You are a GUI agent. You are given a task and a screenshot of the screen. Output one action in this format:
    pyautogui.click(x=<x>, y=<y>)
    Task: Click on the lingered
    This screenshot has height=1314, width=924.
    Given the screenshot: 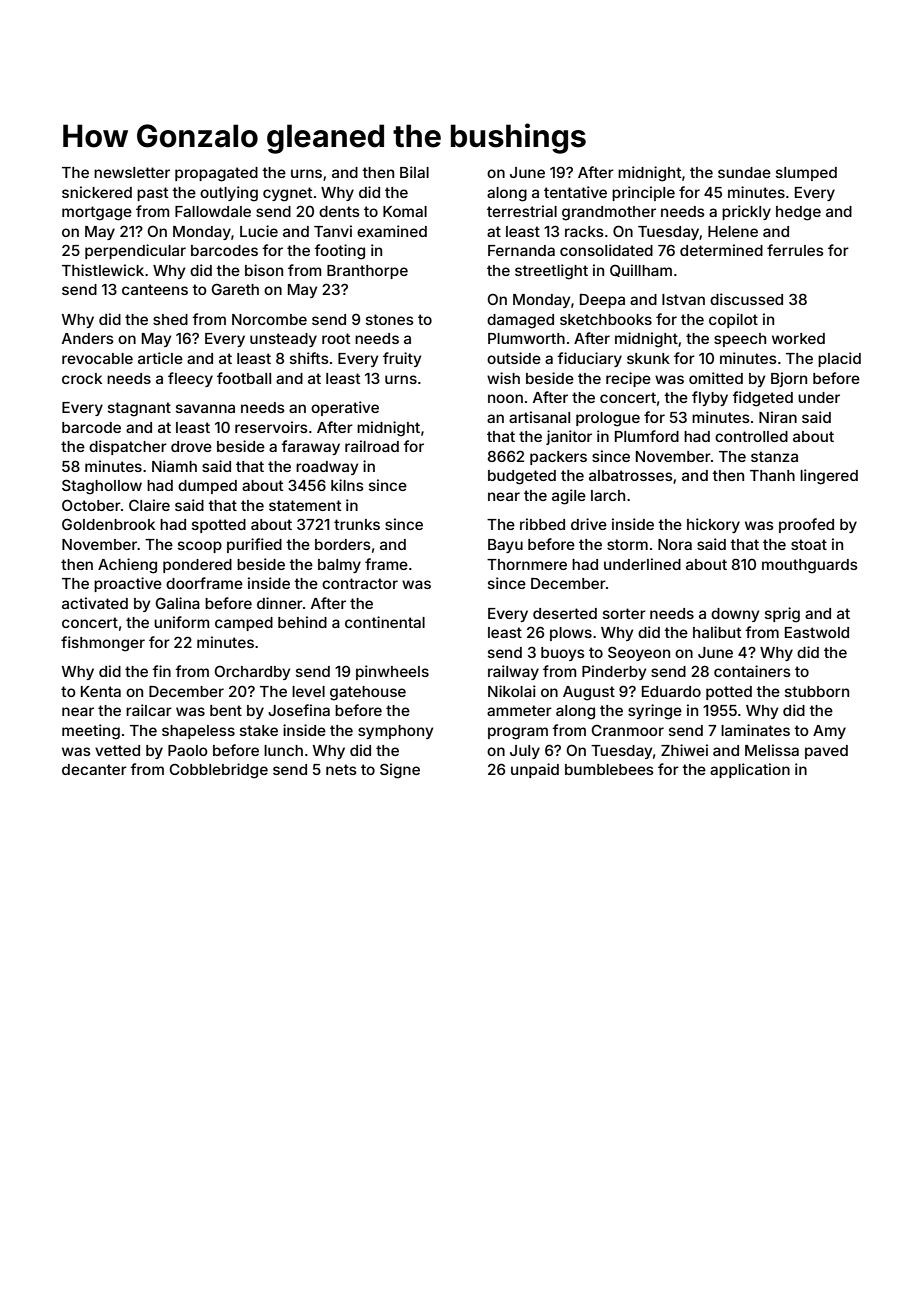 What is the action you would take?
    pyautogui.click(x=829, y=477)
